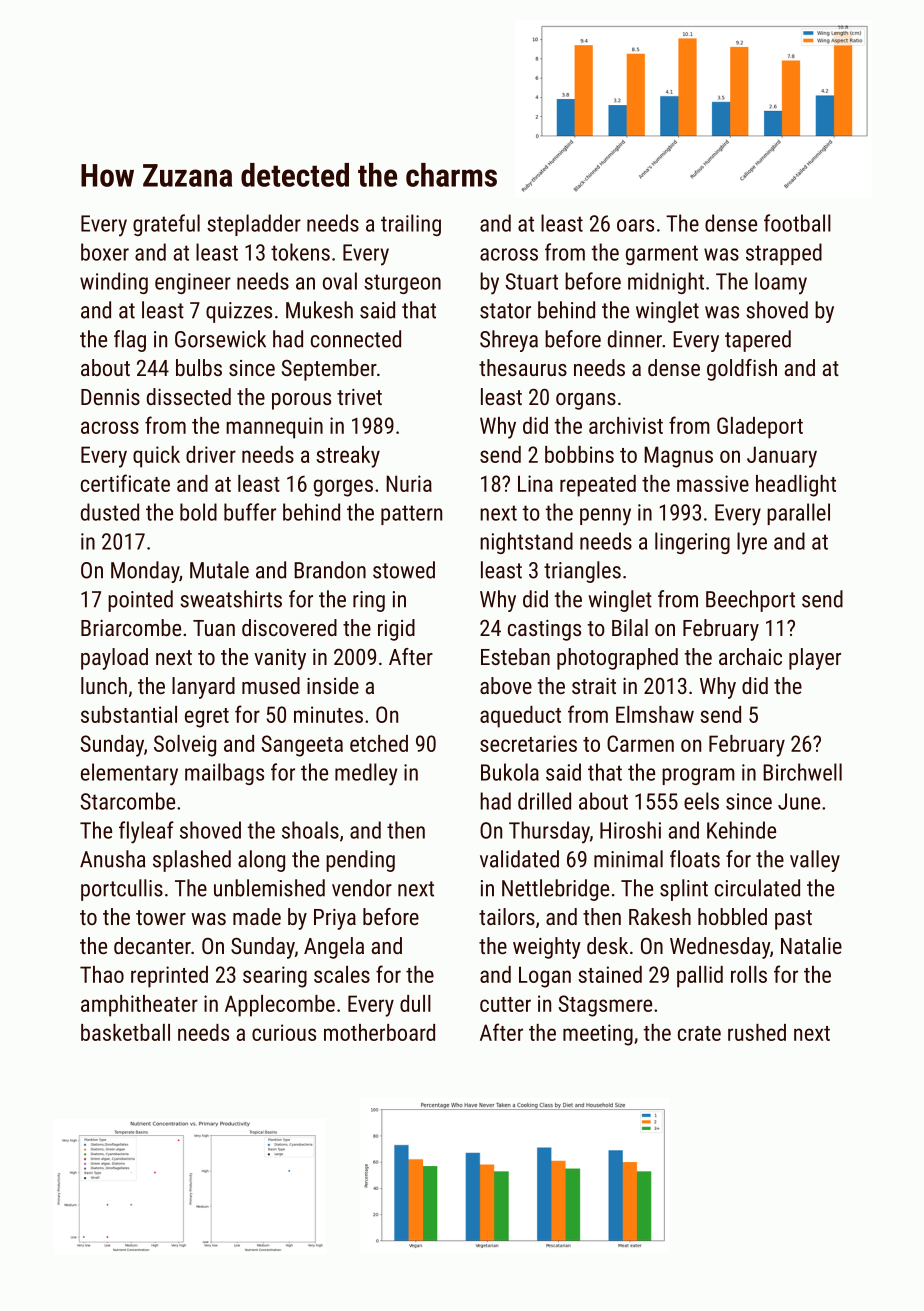 This screenshot has width=924, height=1311. Describe the element at coordinates (105, 252) in the screenshot. I see `boxer` at that location.
